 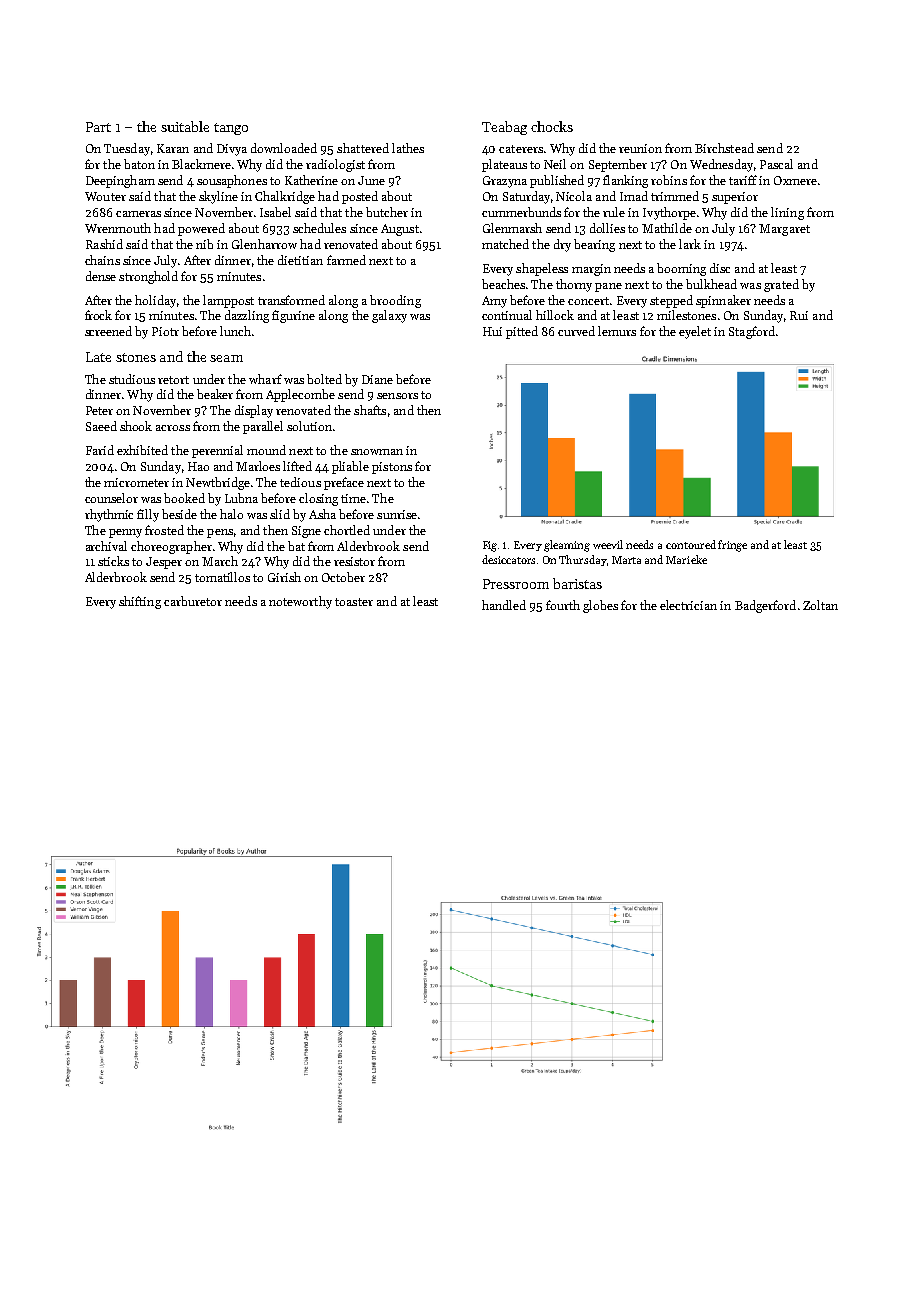 What do you see at coordinates (284, 148) in the document?
I see `downloaded` at bounding box center [284, 148].
